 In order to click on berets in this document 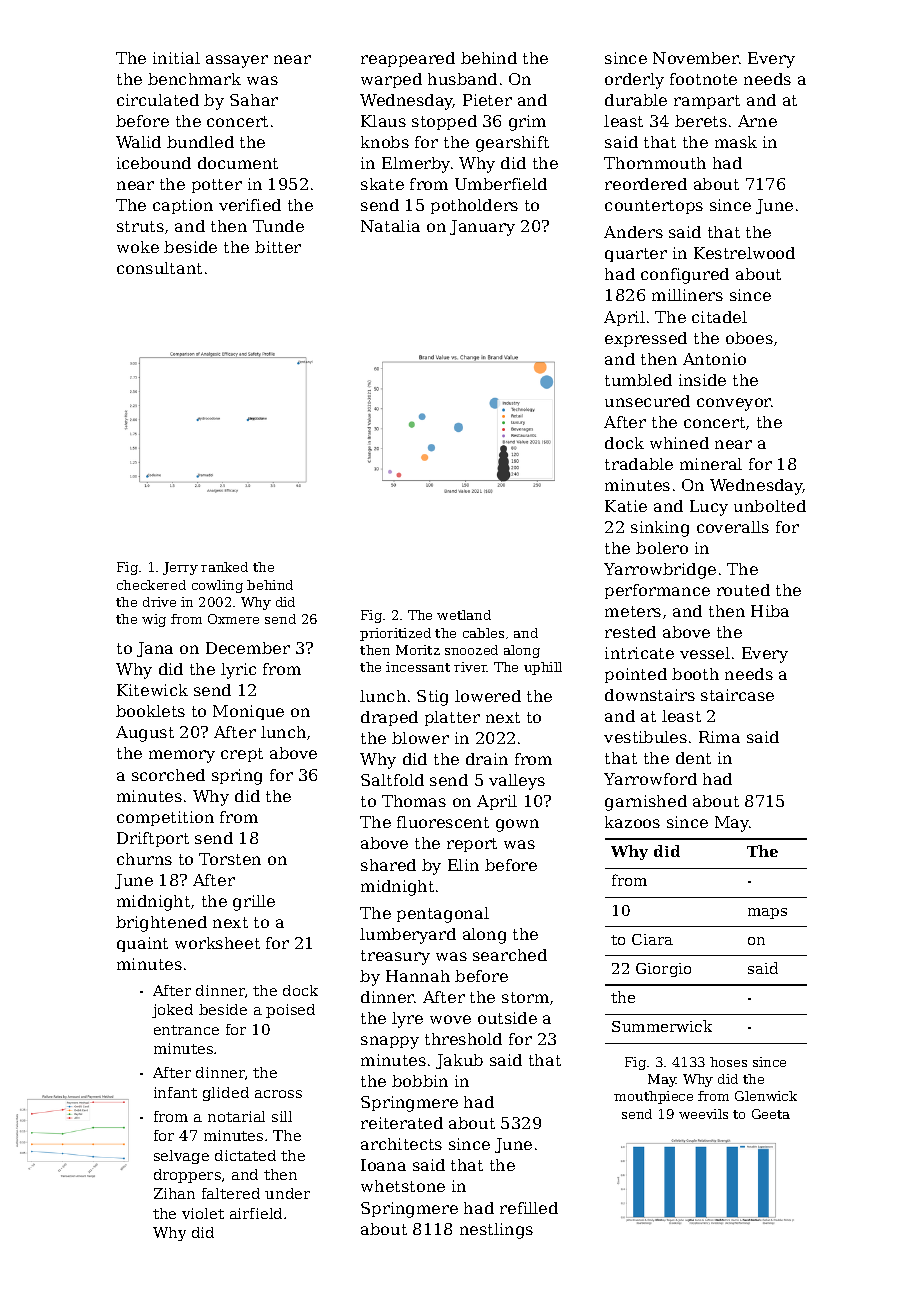, I will do `click(701, 121)`.
